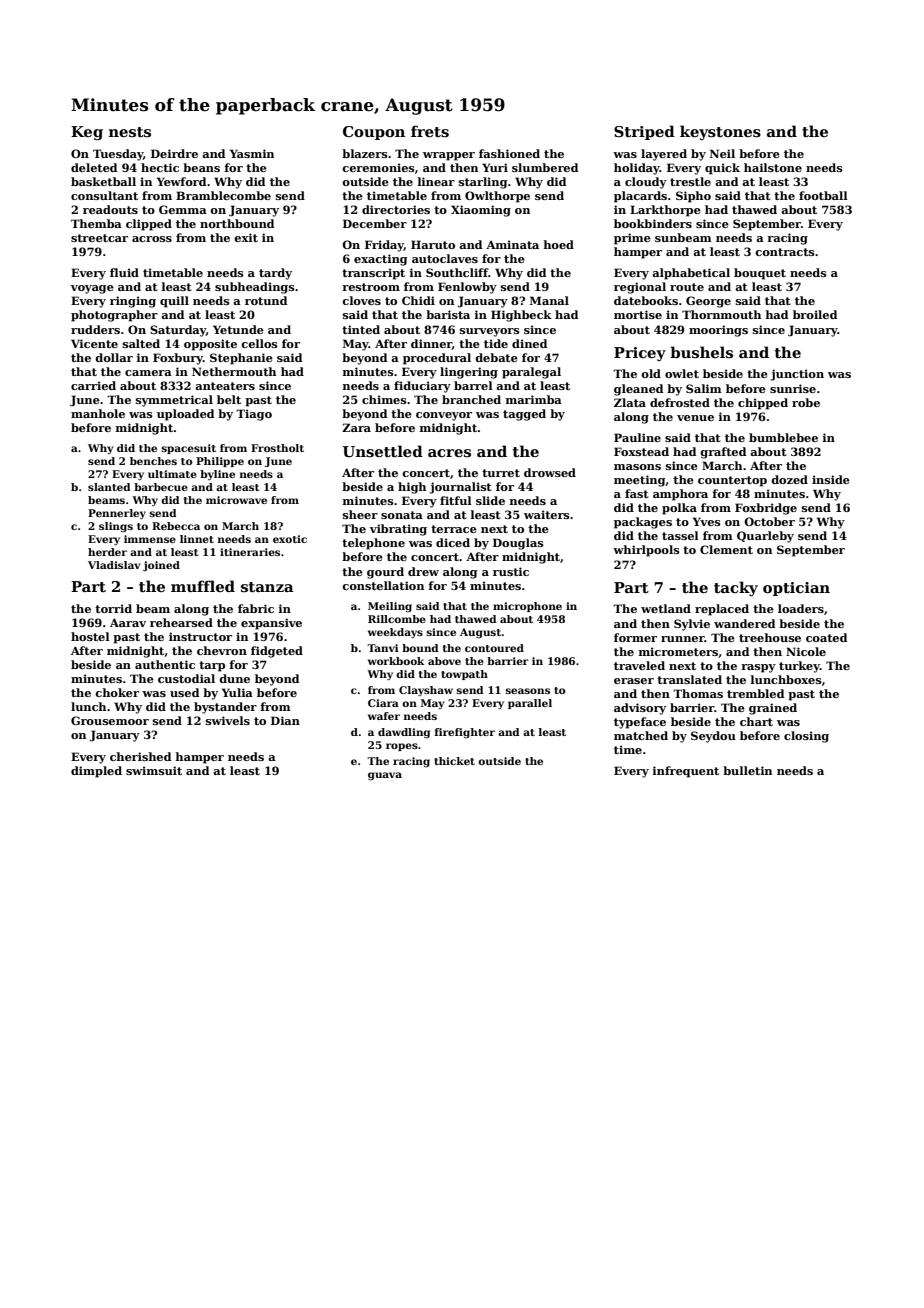 This screenshot has height=1308, width=924. I want to click on ceremonies, so click(378, 167).
